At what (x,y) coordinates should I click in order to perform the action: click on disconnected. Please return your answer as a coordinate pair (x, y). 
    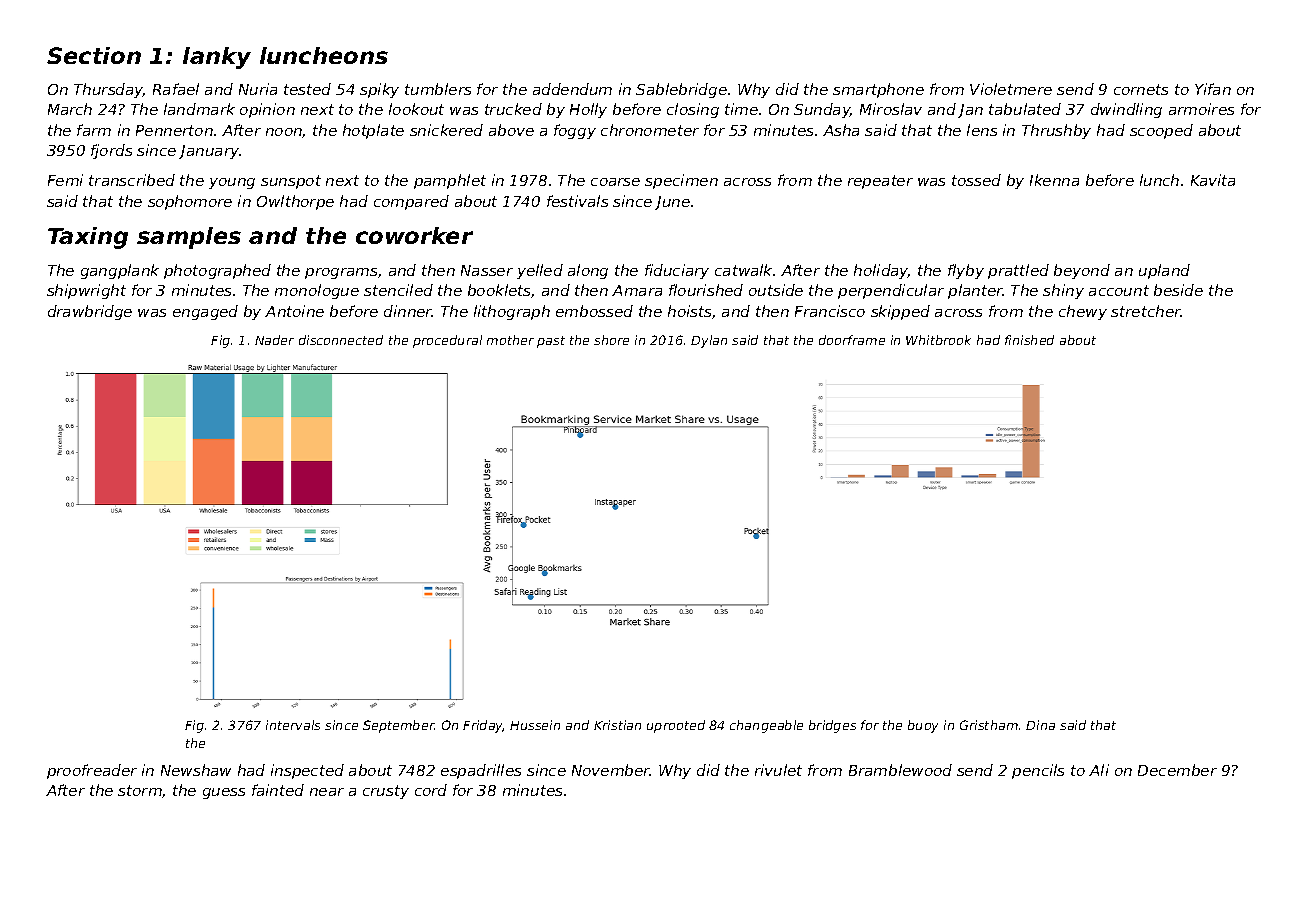
    Looking at the image, I should click on (341, 340).
